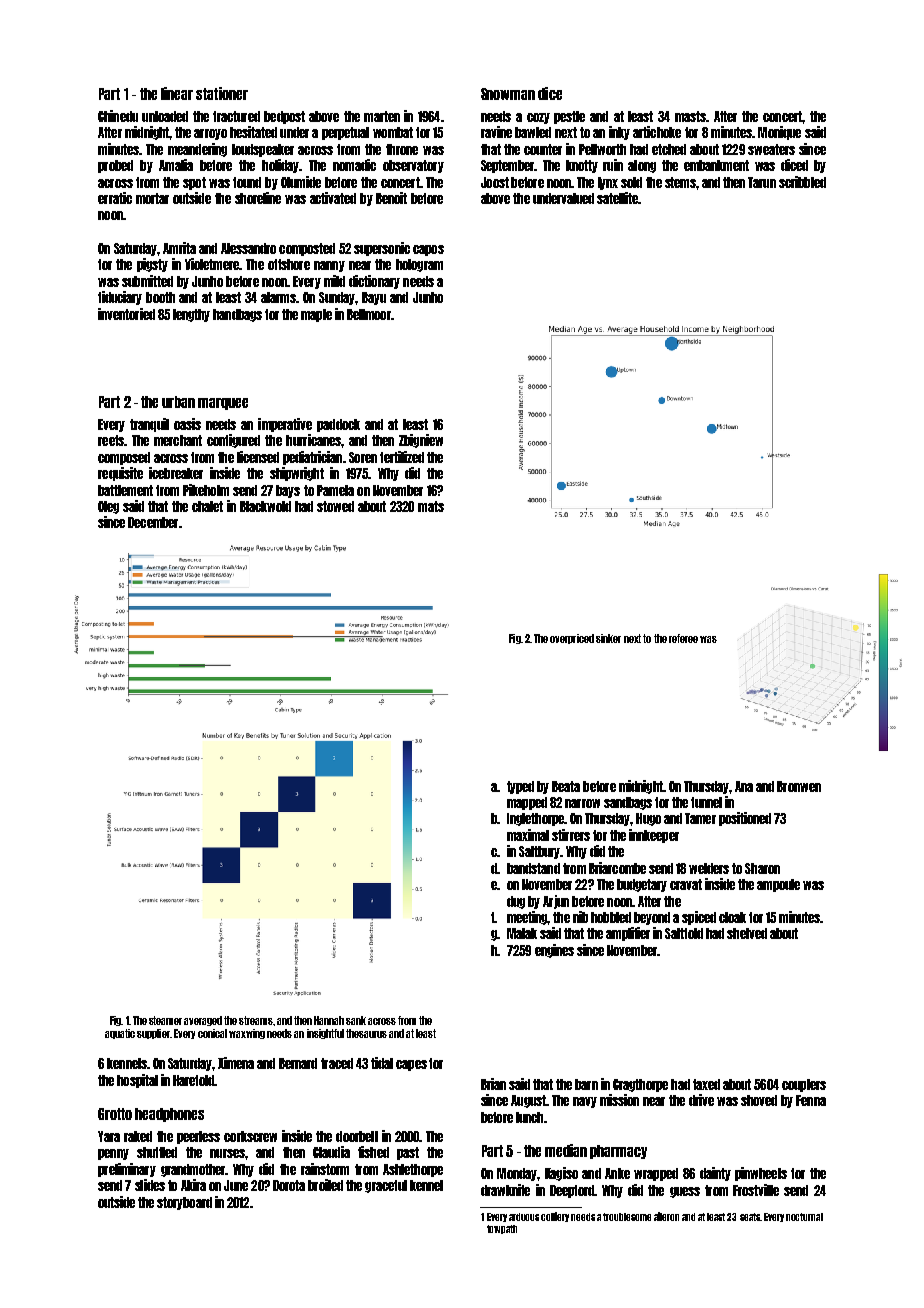 The image size is (924, 1308). Describe the element at coordinates (508, 94) in the screenshot. I see `Snowman` at that location.
